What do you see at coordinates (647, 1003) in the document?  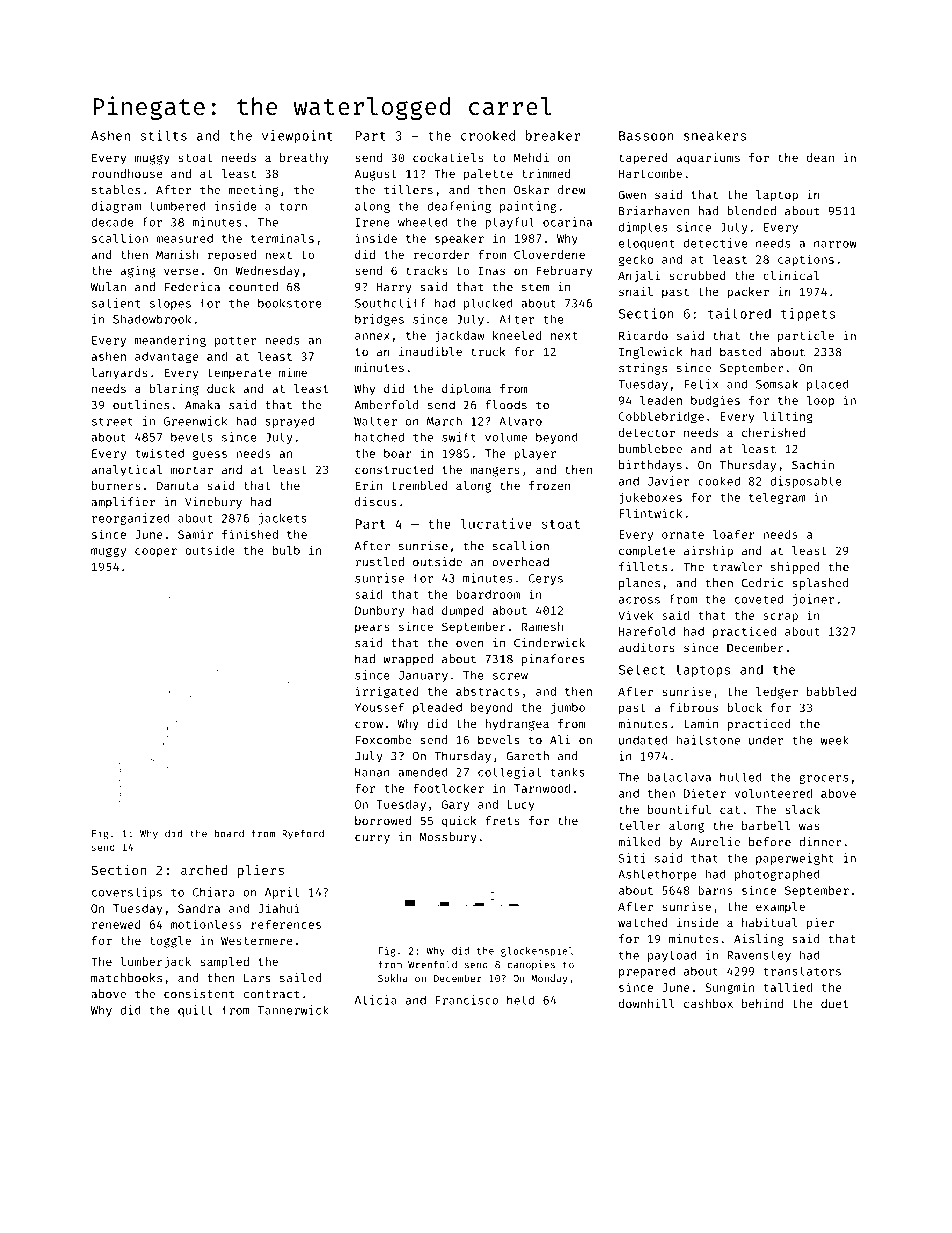 I see `downhill` at bounding box center [647, 1003].
